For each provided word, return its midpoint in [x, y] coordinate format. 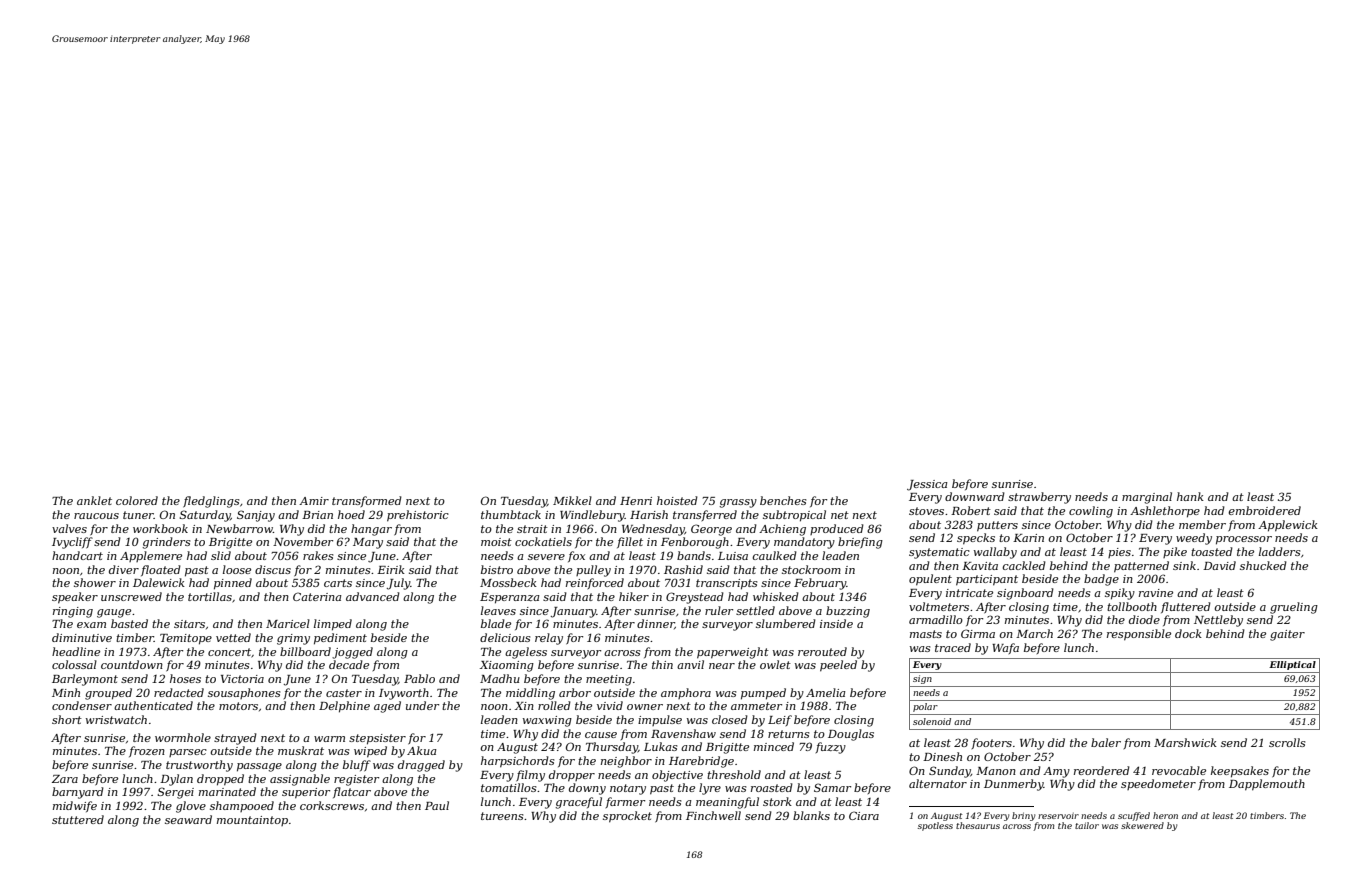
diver [124, 569]
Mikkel [572, 500]
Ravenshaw [683, 733]
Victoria [242, 679]
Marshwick [1185, 742]
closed [730, 719]
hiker [634, 596]
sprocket [627, 817]
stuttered [78, 819]
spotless [935, 826]
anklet [94, 500]
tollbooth [1132, 606]
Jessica [927, 485]
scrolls [1287, 742]
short [67, 719]
